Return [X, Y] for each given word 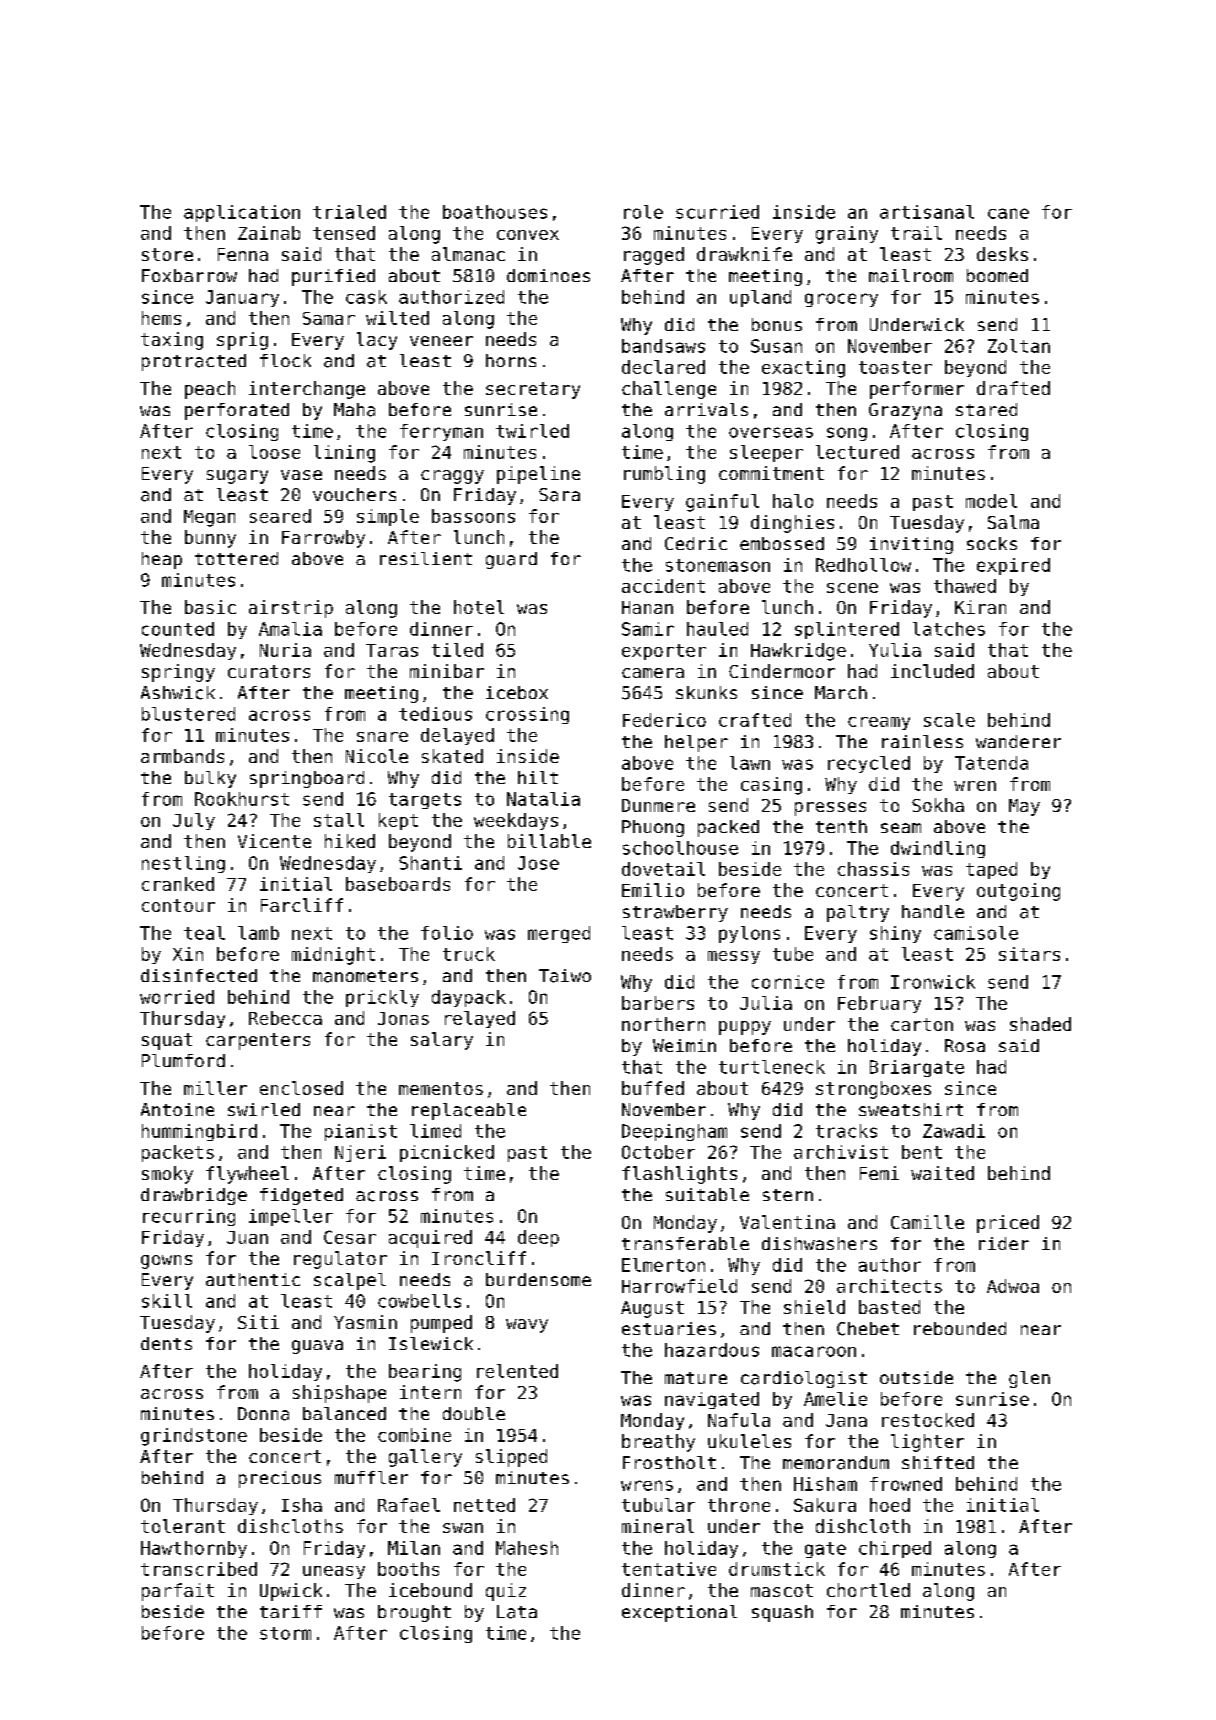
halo [793, 501]
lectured [857, 452]
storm [285, 1633]
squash [782, 1613]
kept [398, 821]
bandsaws [663, 346]
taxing [172, 341]
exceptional [679, 1613]
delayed [457, 736]
